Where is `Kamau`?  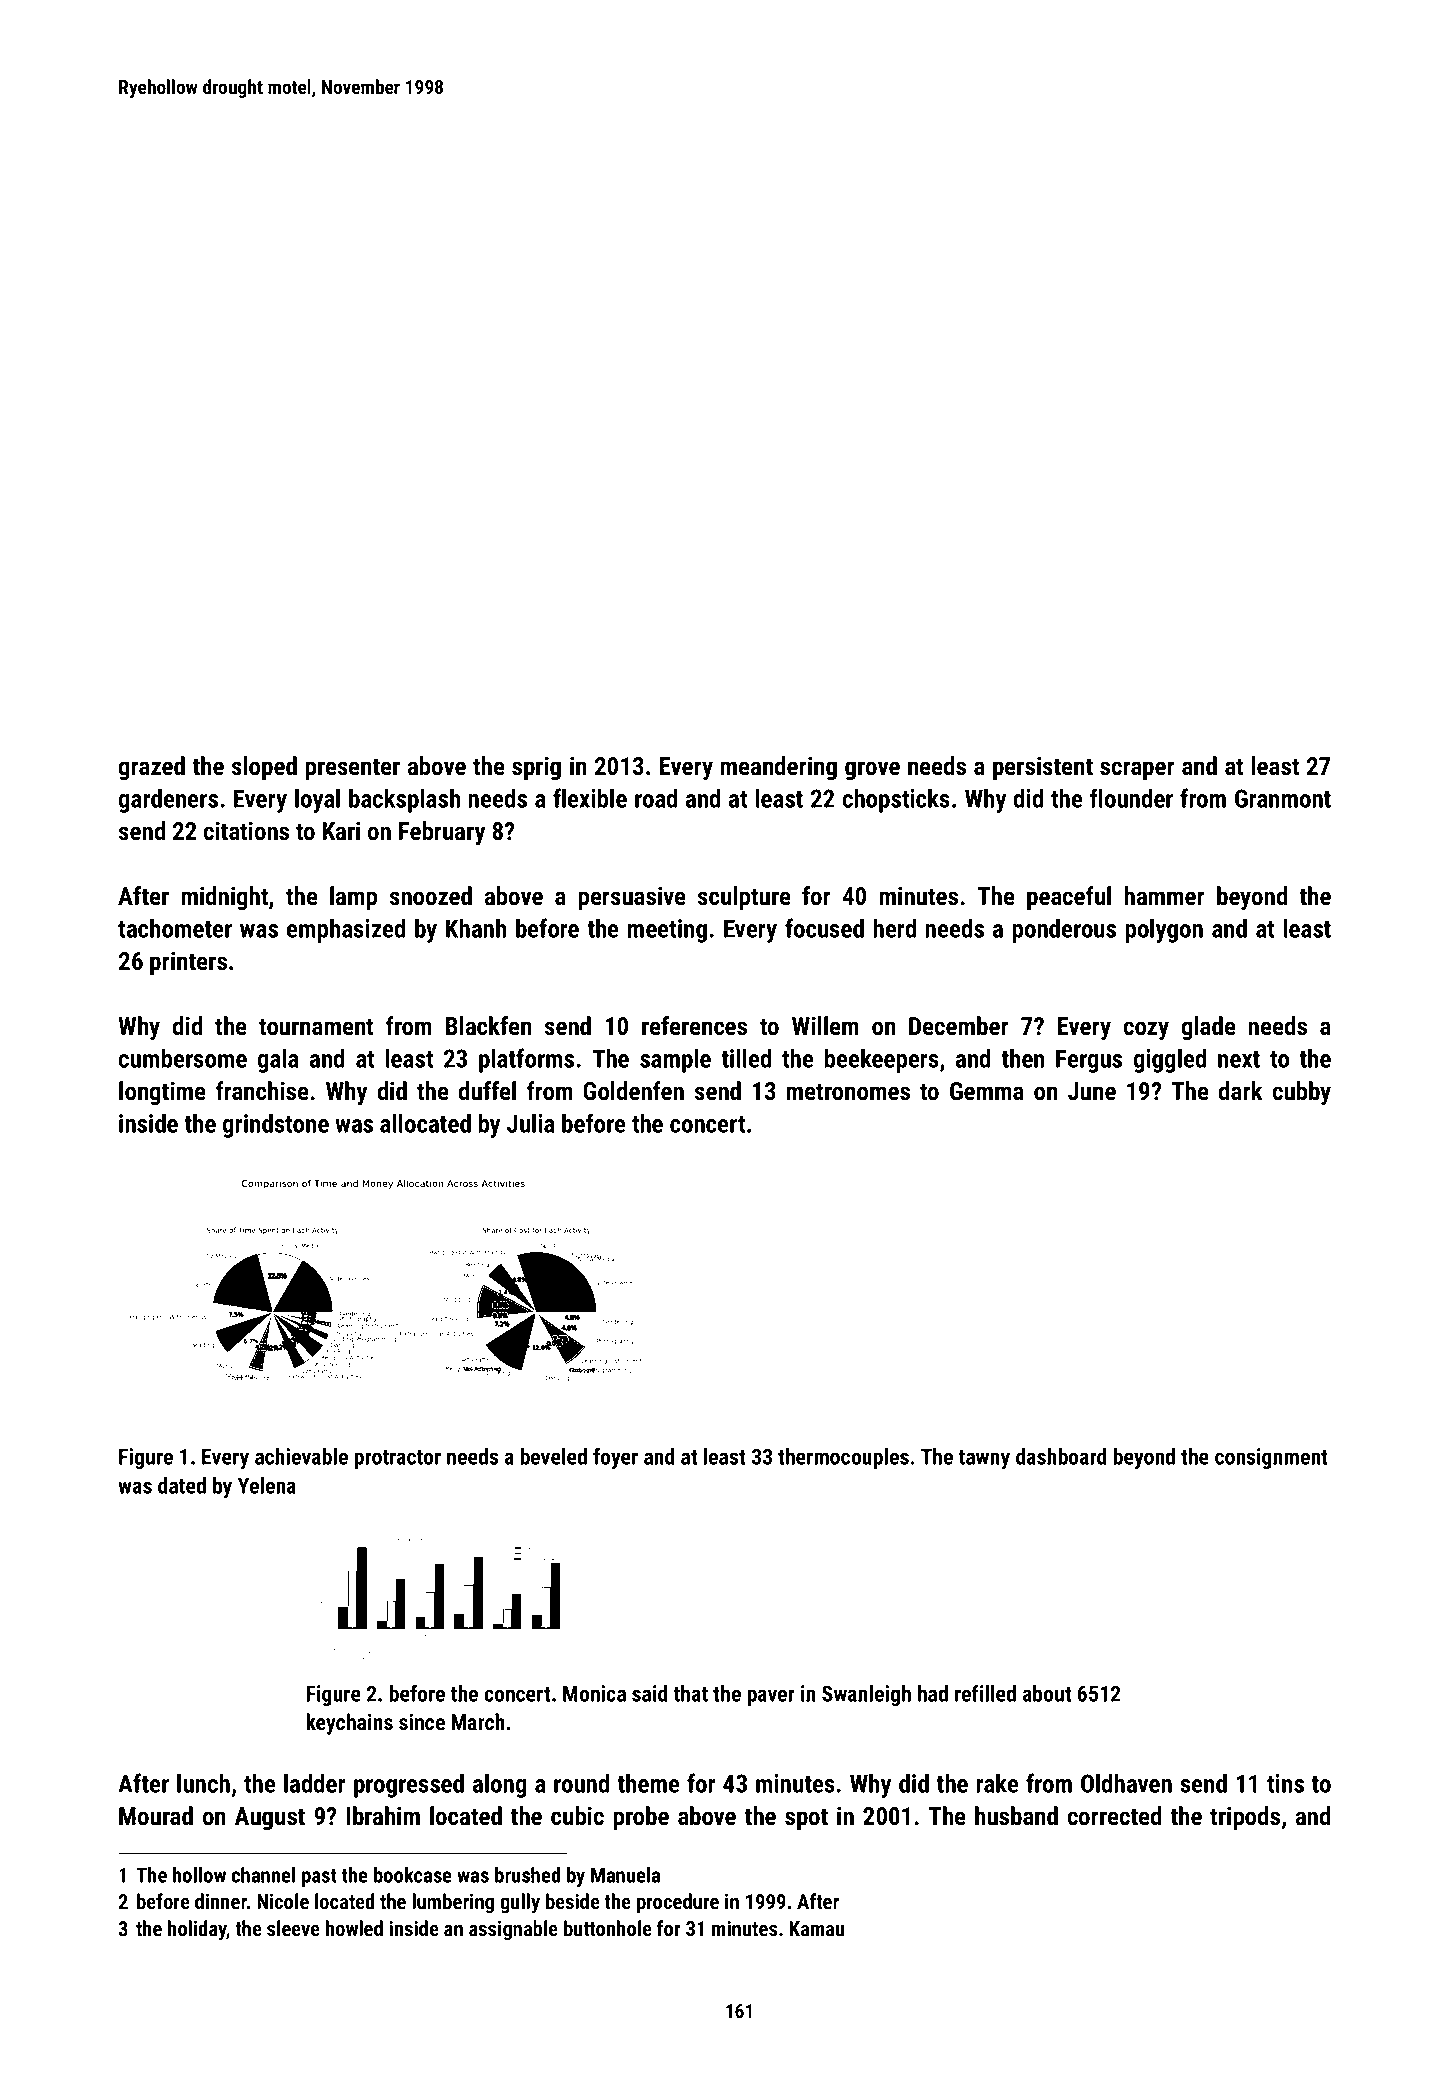 Kamau is located at coordinates (816, 1928).
